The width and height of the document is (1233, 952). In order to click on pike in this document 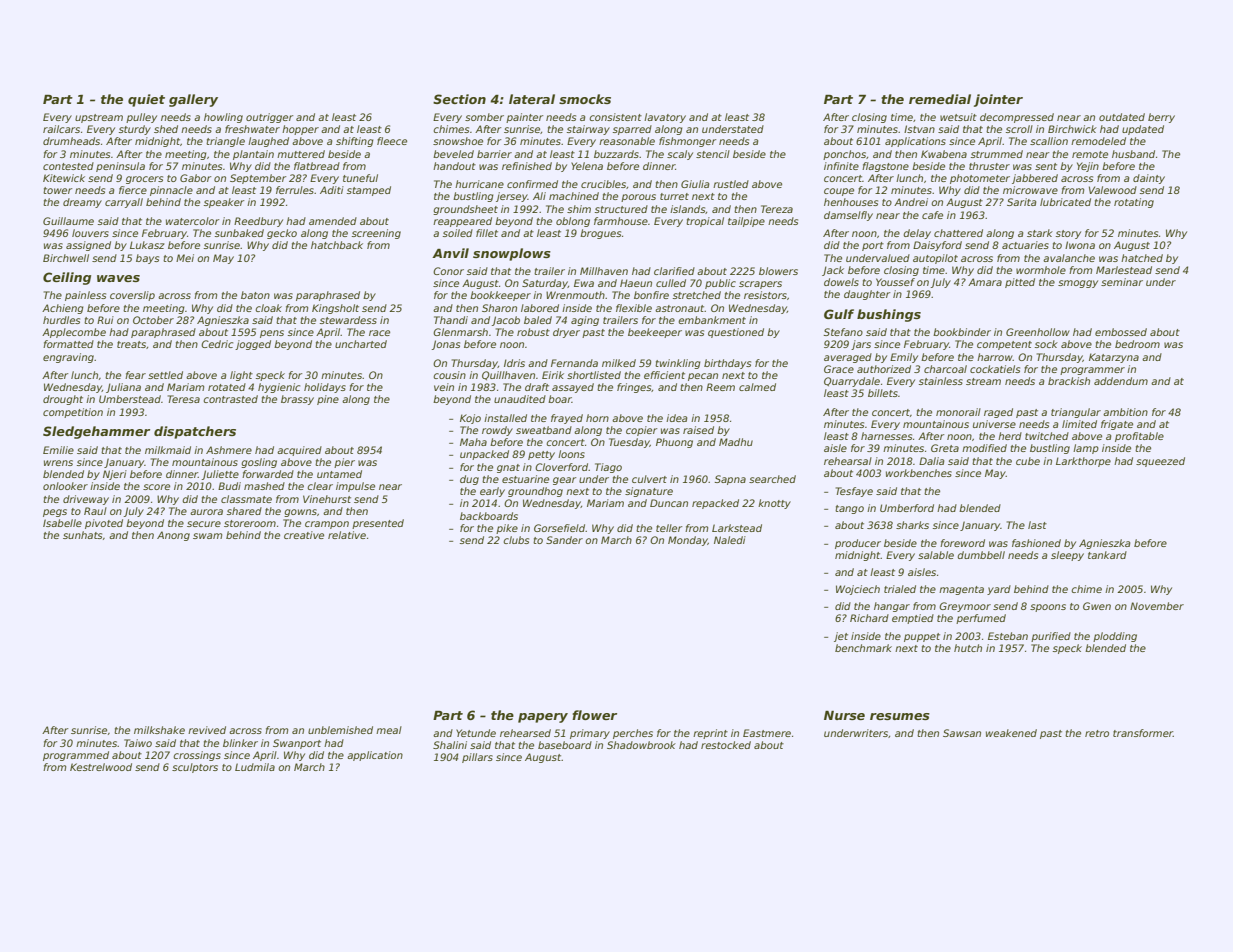, I will do `click(507, 529)`.
